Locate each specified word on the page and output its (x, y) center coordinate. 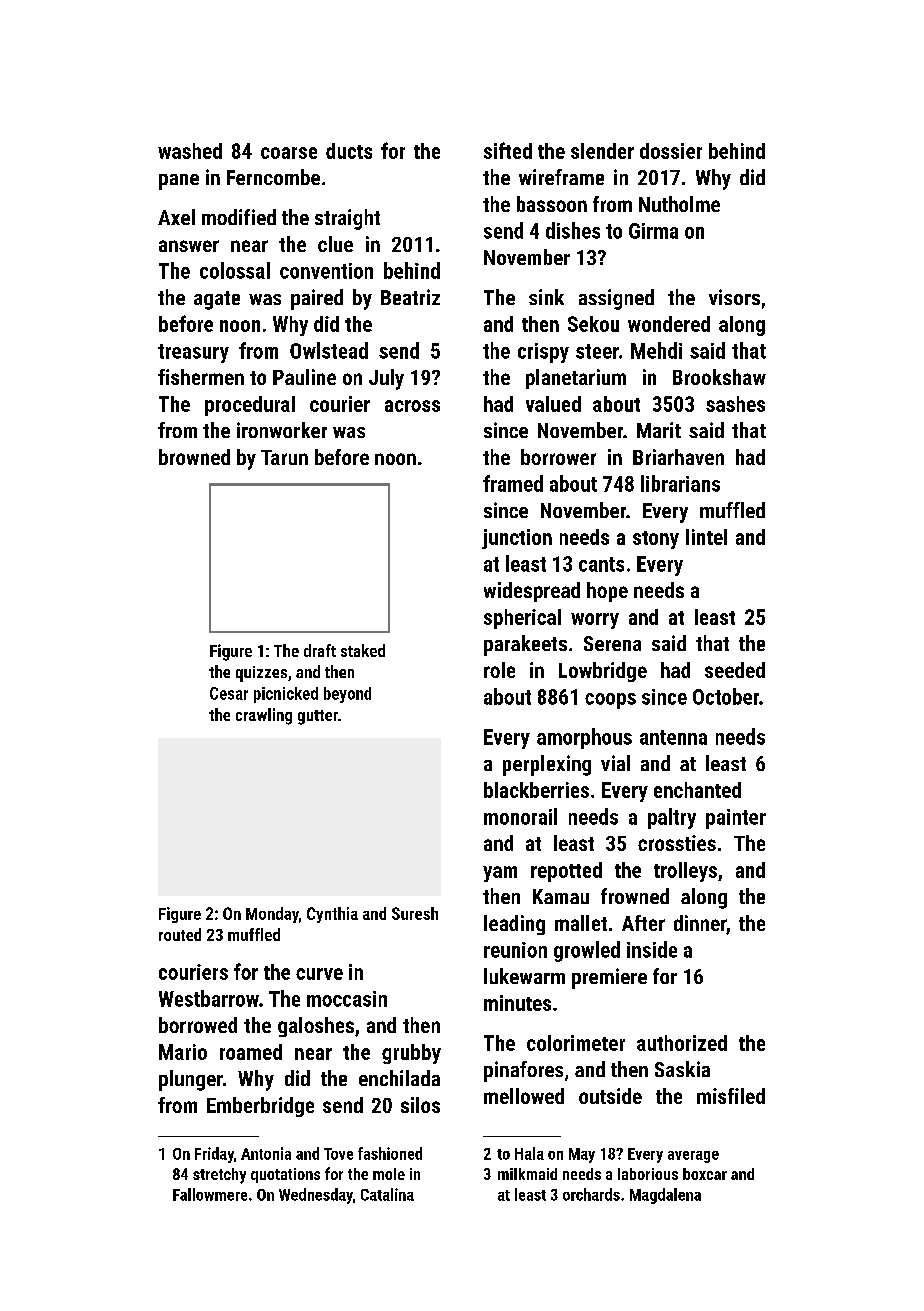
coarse (289, 153)
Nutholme (679, 204)
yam (500, 874)
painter (736, 819)
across (412, 406)
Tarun (284, 457)
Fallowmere (210, 1194)
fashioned (390, 1153)
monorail (520, 816)
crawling (264, 716)
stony (656, 540)
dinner (700, 924)
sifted (508, 150)
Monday (272, 915)
